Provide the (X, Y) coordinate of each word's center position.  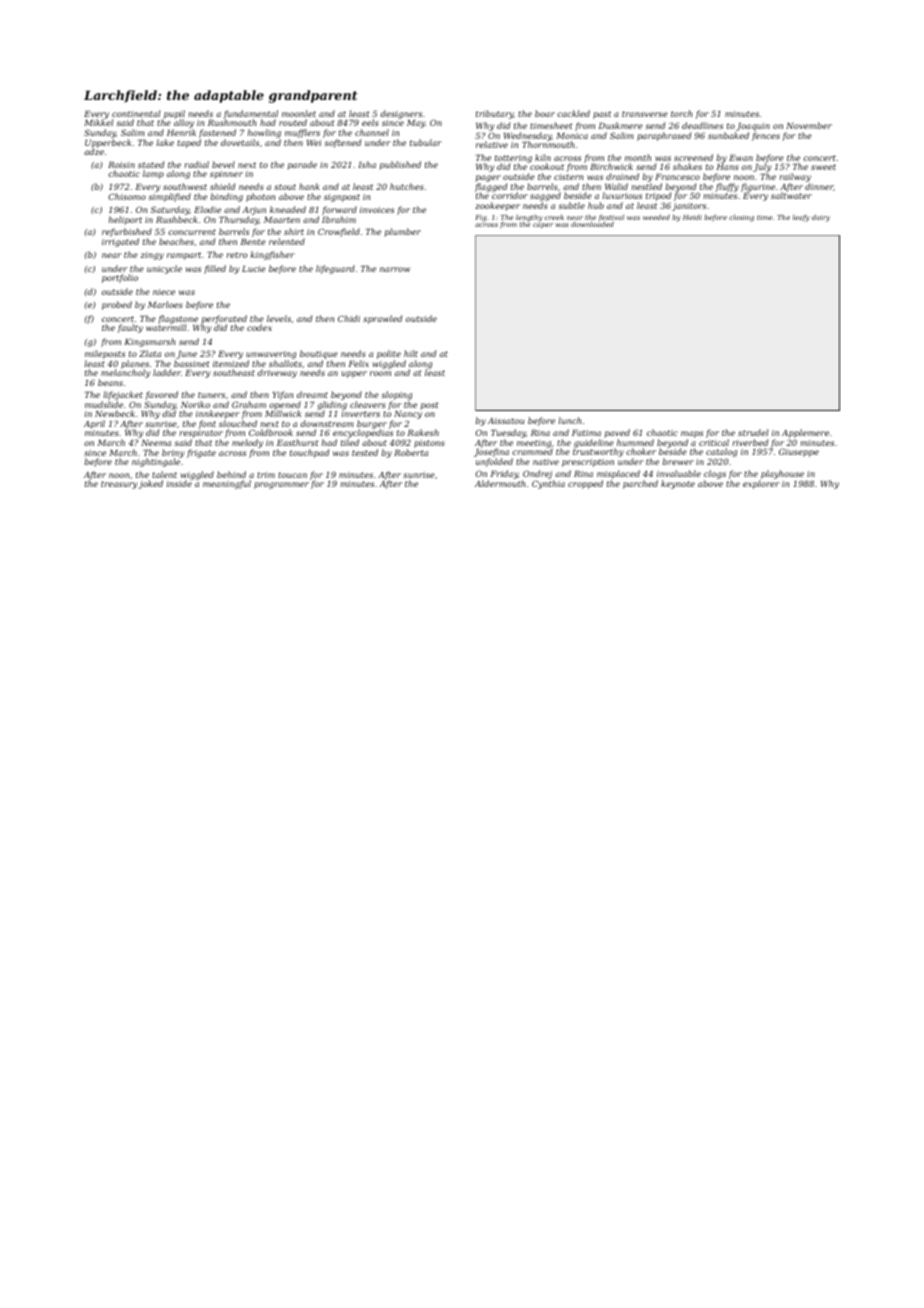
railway (795, 177)
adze (94, 151)
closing (741, 218)
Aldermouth (500, 483)
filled (215, 269)
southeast (234, 372)
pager (488, 178)
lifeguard (335, 269)
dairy (821, 218)
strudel (753, 432)
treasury (119, 485)
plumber (403, 232)
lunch (570, 420)
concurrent (192, 232)
